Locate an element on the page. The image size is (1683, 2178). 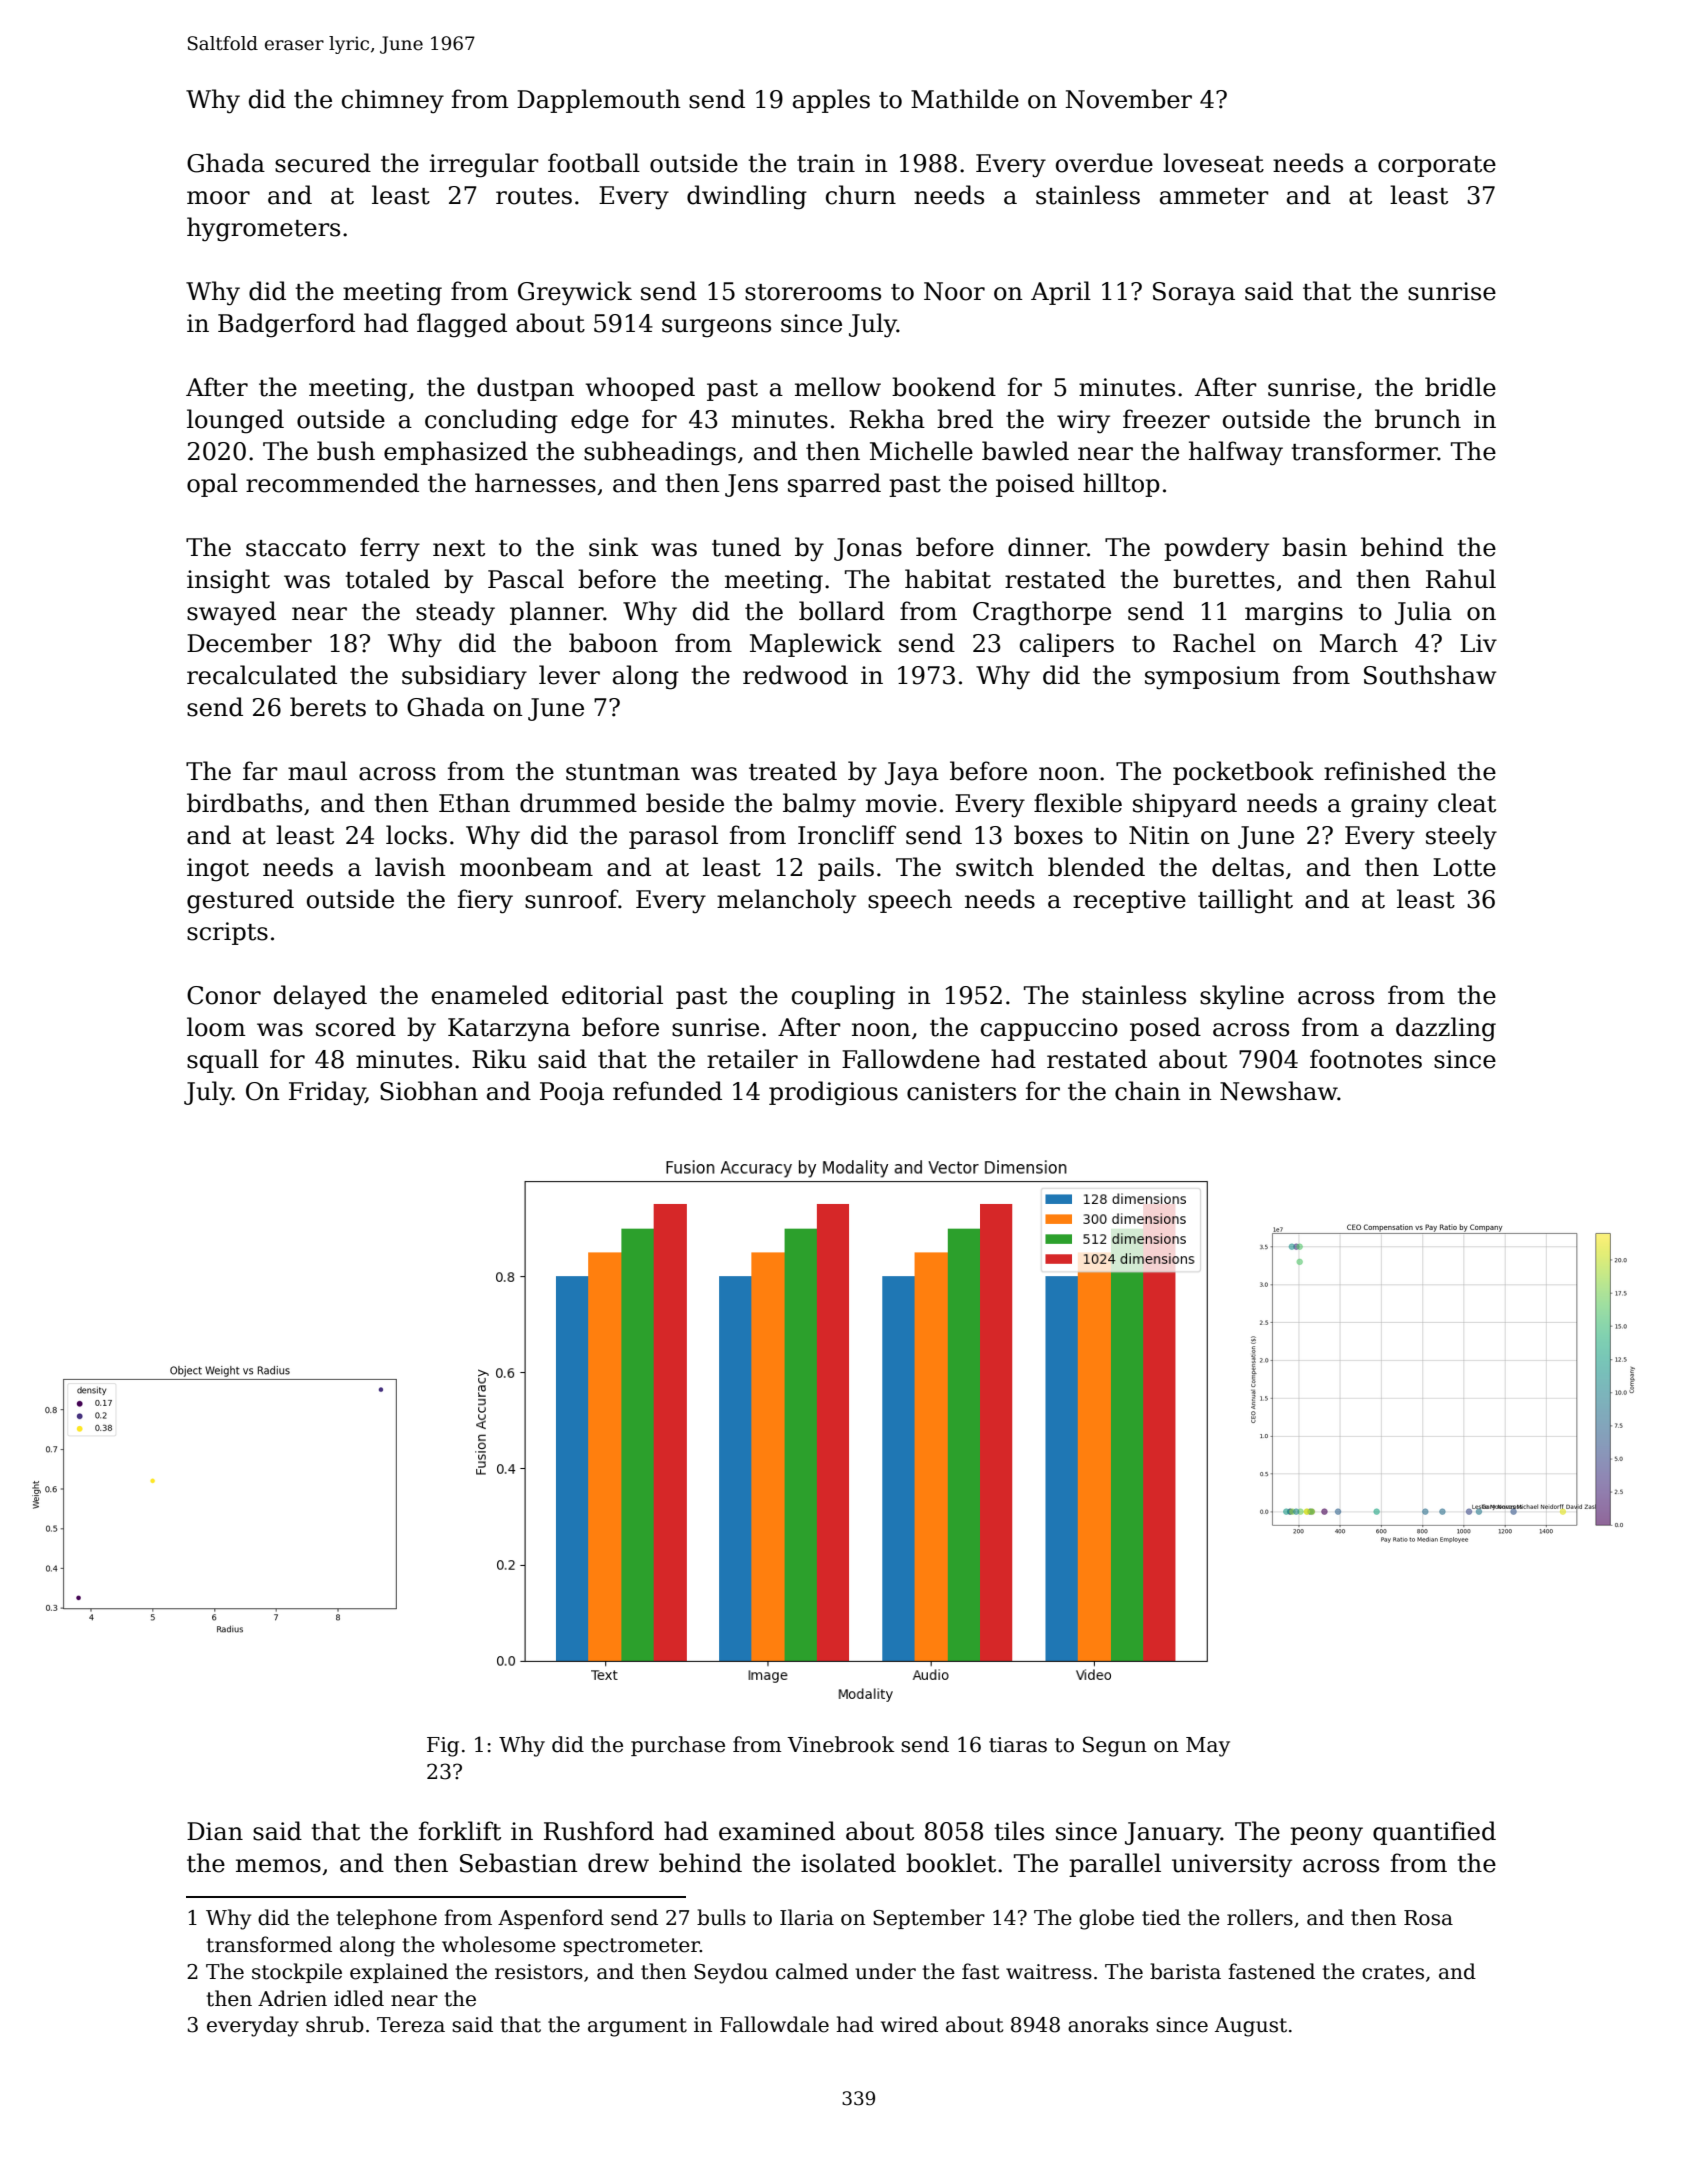
redwood is located at coordinates (795, 675).
